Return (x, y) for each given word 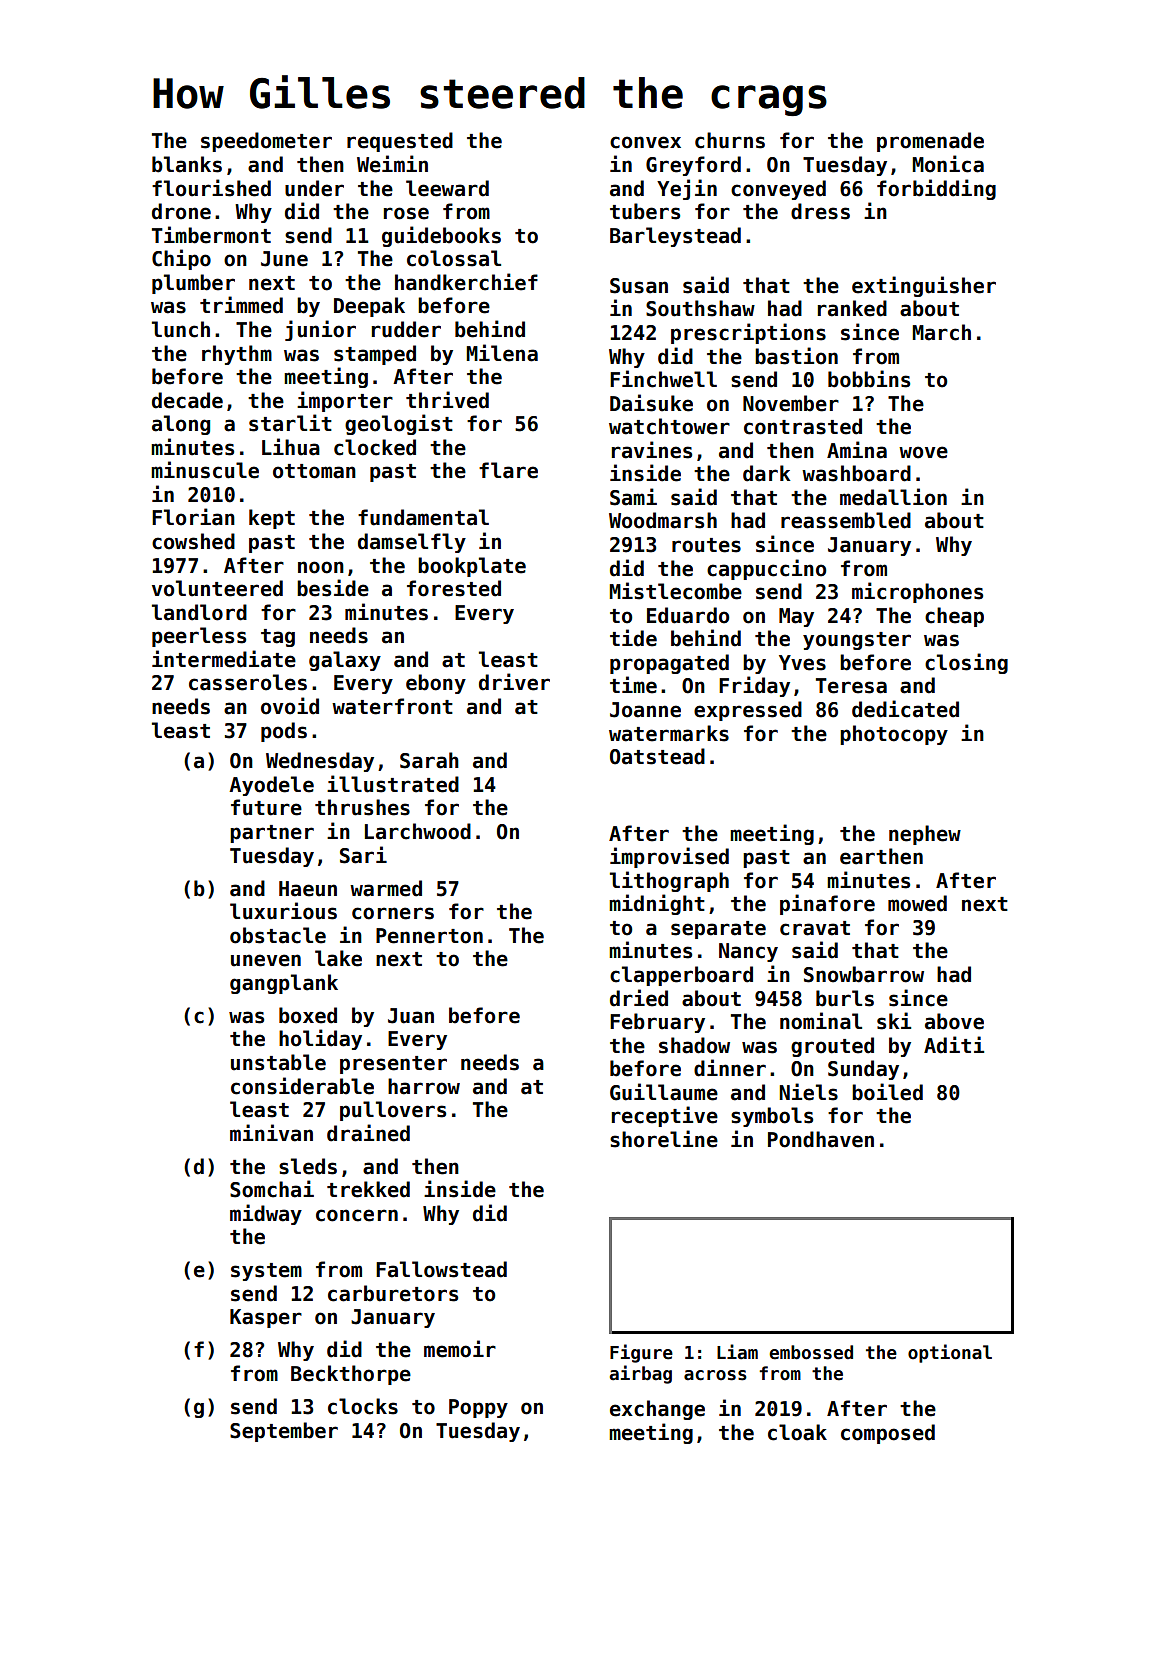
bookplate (472, 567)
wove (923, 452)
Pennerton (429, 936)
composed (888, 1434)
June (284, 259)
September (284, 1432)
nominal (821, 1021)
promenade (930, 142)
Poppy (478, 1408)
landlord (199, 612)
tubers (645, 211)
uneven (266, 960)
